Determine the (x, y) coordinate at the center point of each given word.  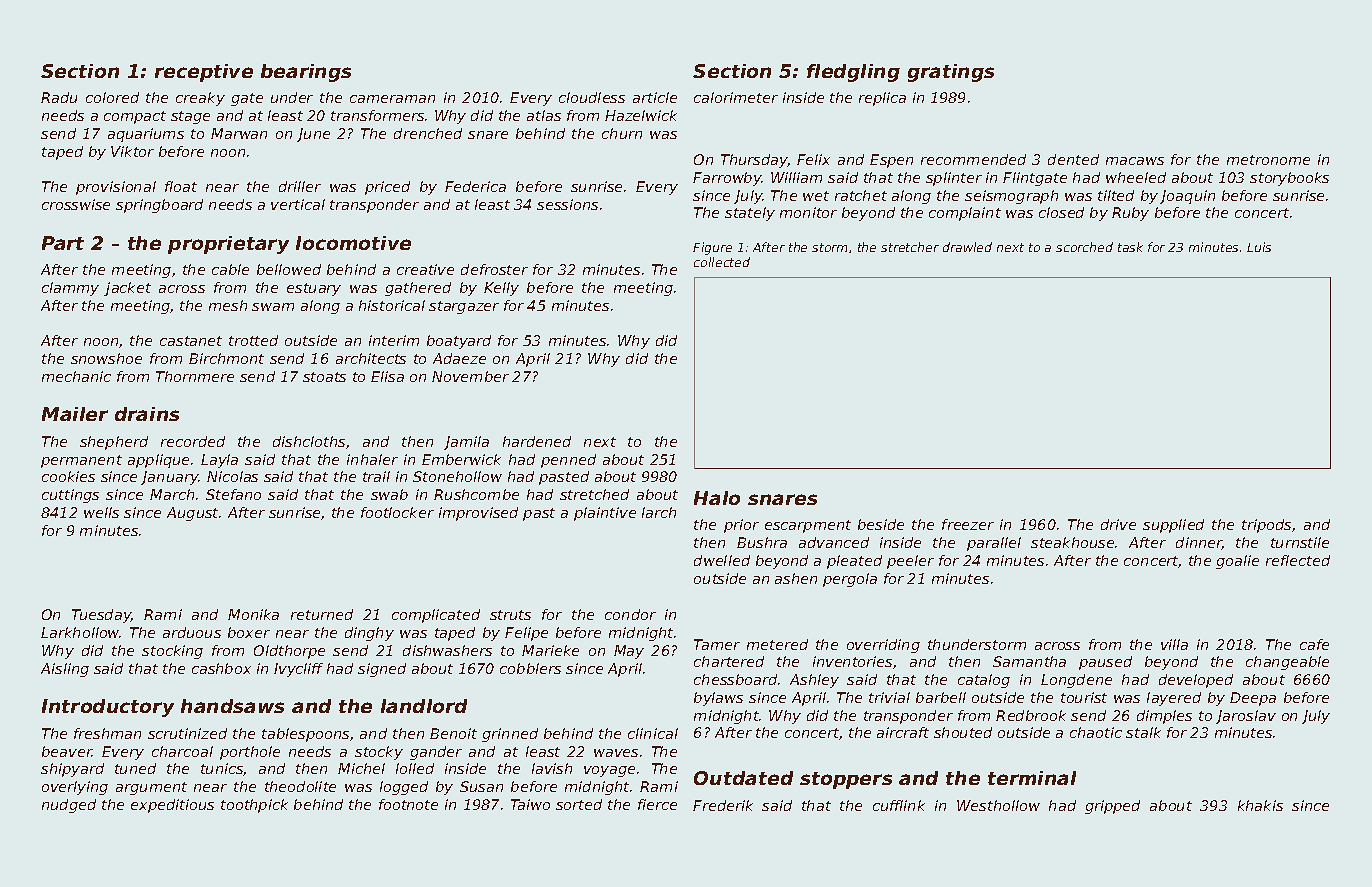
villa (1174, 644)
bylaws (718, 699)
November (470, 376)
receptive (204, 73)
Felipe (526, 634)
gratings (951, 73)
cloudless (592, 97)
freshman (107, 733)
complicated (436, 616)
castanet (191, 341)
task (1130, 247)
